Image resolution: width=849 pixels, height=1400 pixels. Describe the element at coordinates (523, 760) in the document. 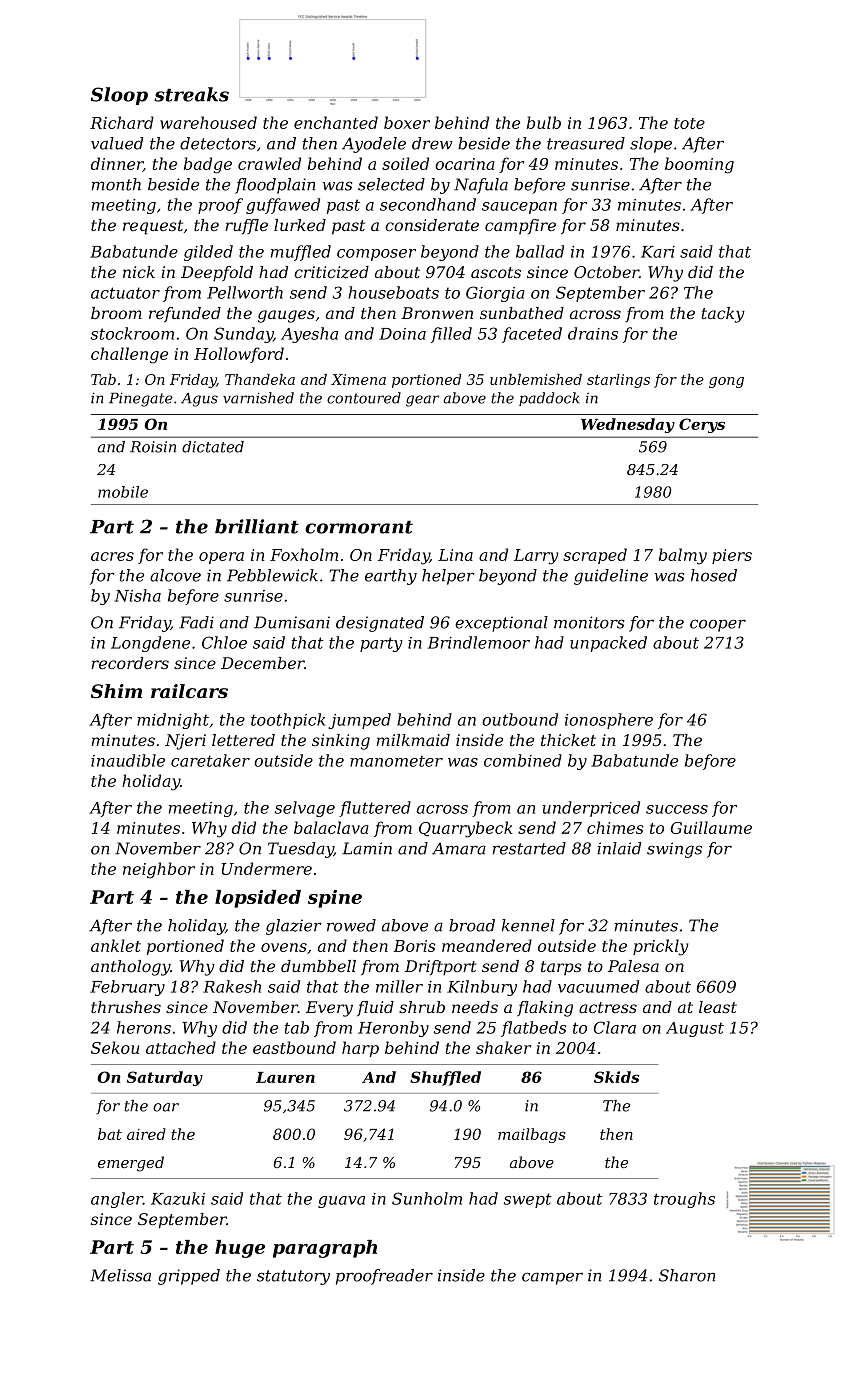

I see `combined` at that location.
